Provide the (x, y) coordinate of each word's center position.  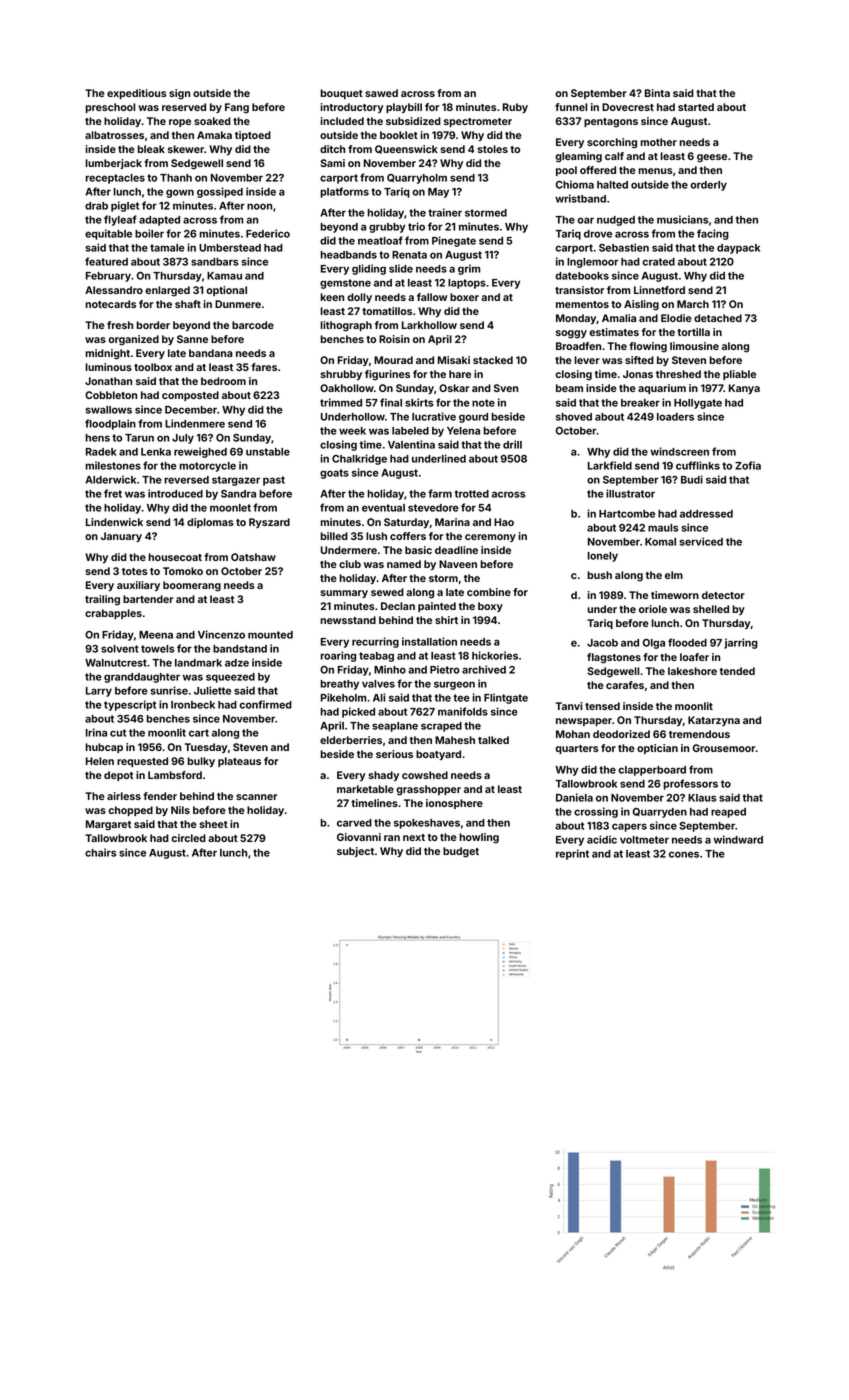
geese (712, 158)
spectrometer (478, 122)
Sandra (238, 494)
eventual (383, 508)
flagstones (614, 658)
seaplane (395, 727)
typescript (130, 705)
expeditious (137, 94)
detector (723, 595)
